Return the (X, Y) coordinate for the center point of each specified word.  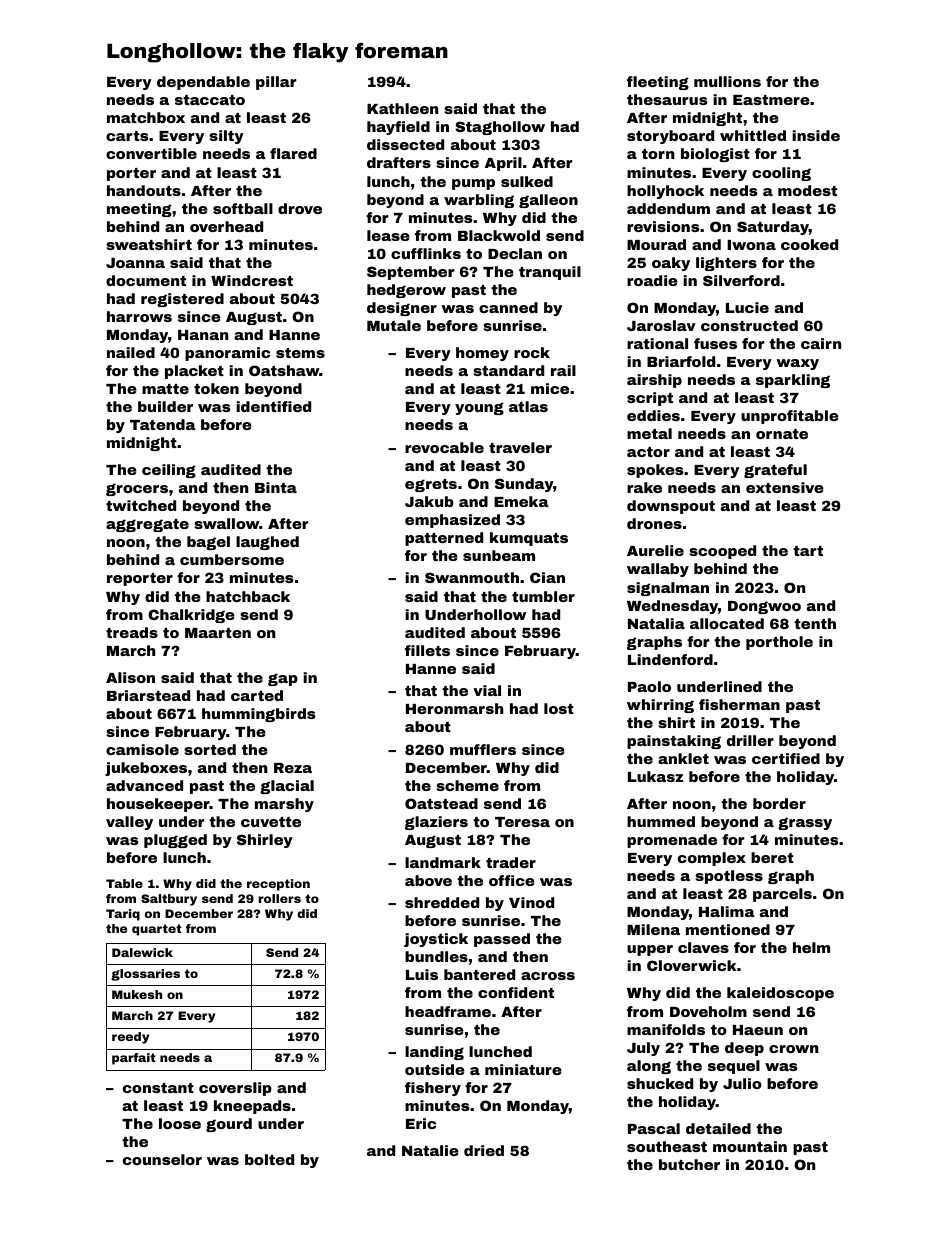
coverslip (235, 1089)
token (216, 388)
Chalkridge (191, 616)
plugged (175, 841)
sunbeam (499, 555)
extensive (785, 487)
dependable (203, 83)
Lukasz (655, 776)
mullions (727, 81)
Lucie (747, 307)
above (428, 880)
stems (300, 353)
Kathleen (402, 108)
